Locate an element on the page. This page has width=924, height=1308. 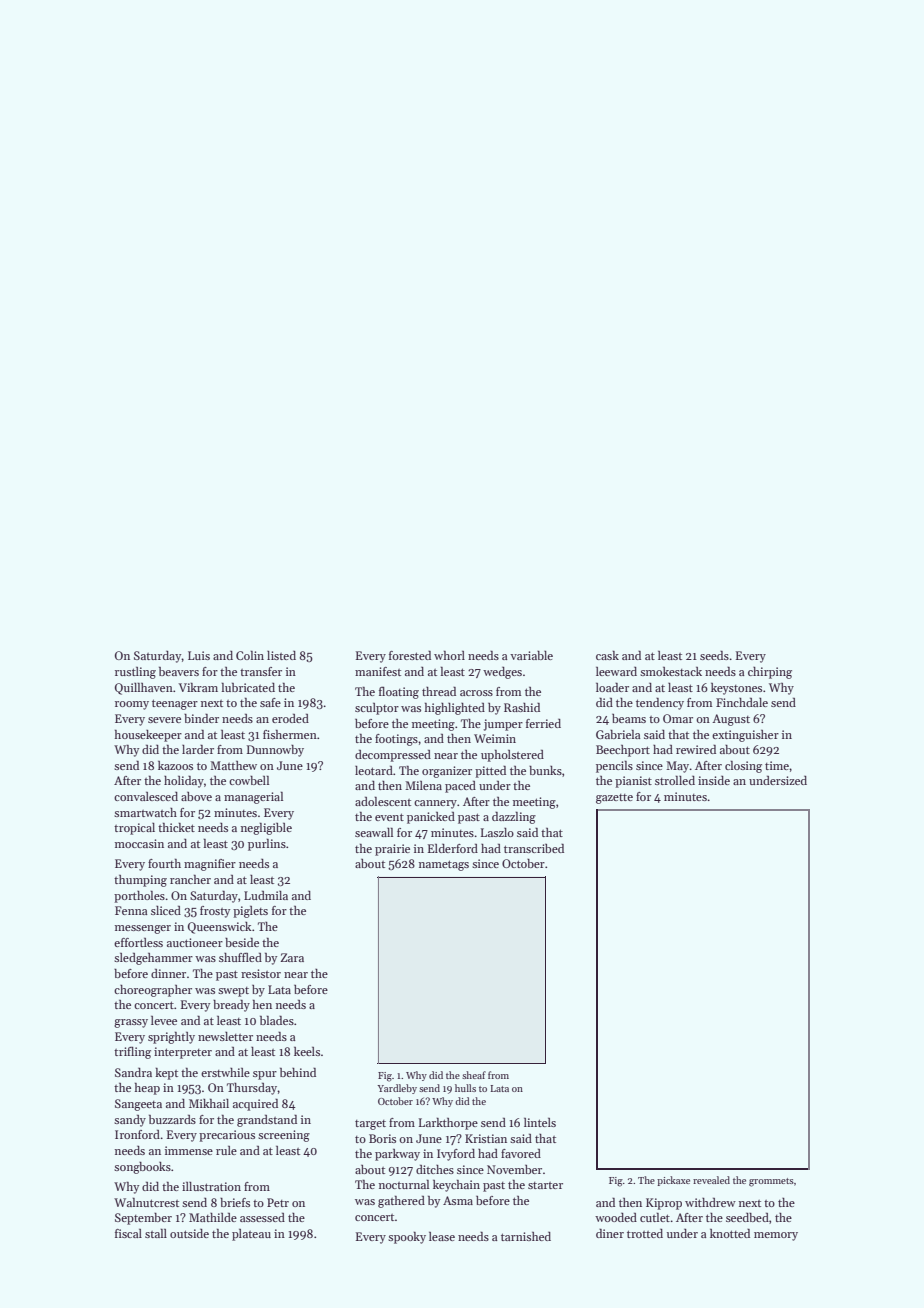
highlighted is located at coordinates (455, 708).
